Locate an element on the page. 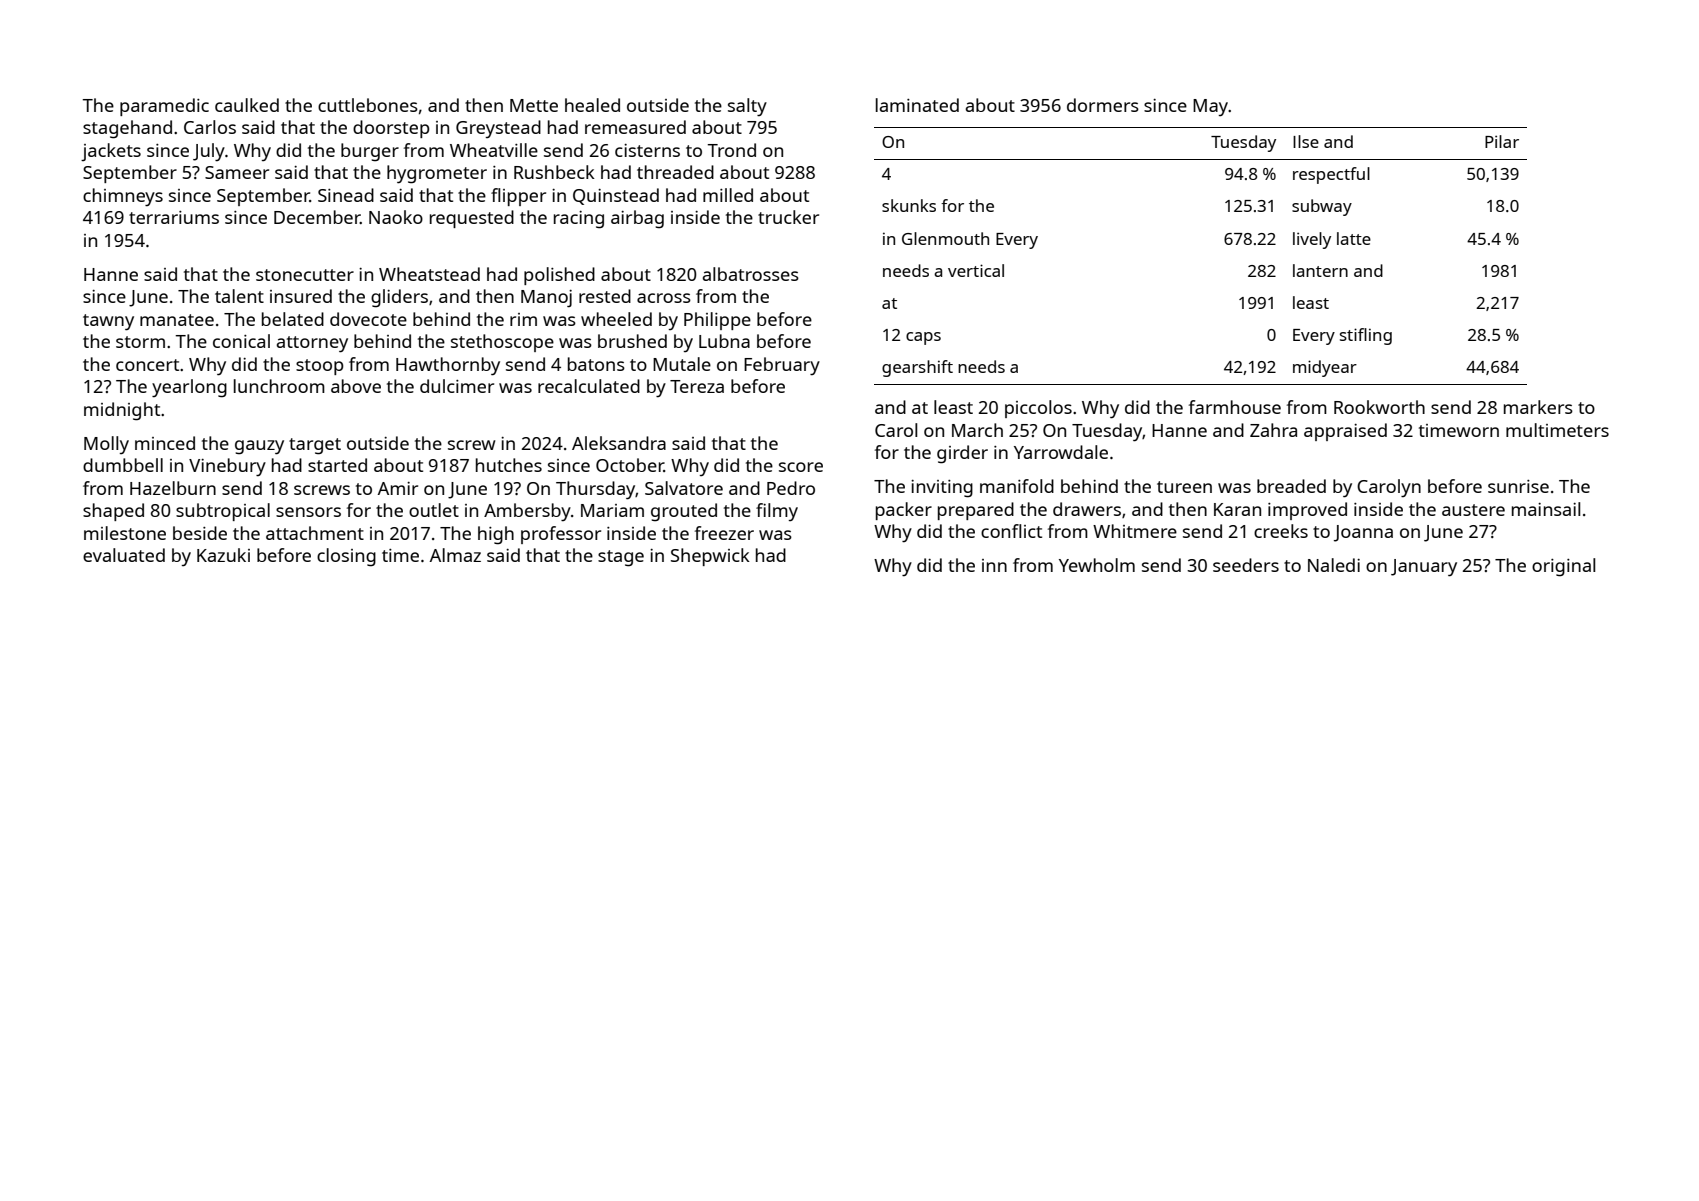 This page has width=1699, height=1201. grouted is located at coordinates (684, 512).
